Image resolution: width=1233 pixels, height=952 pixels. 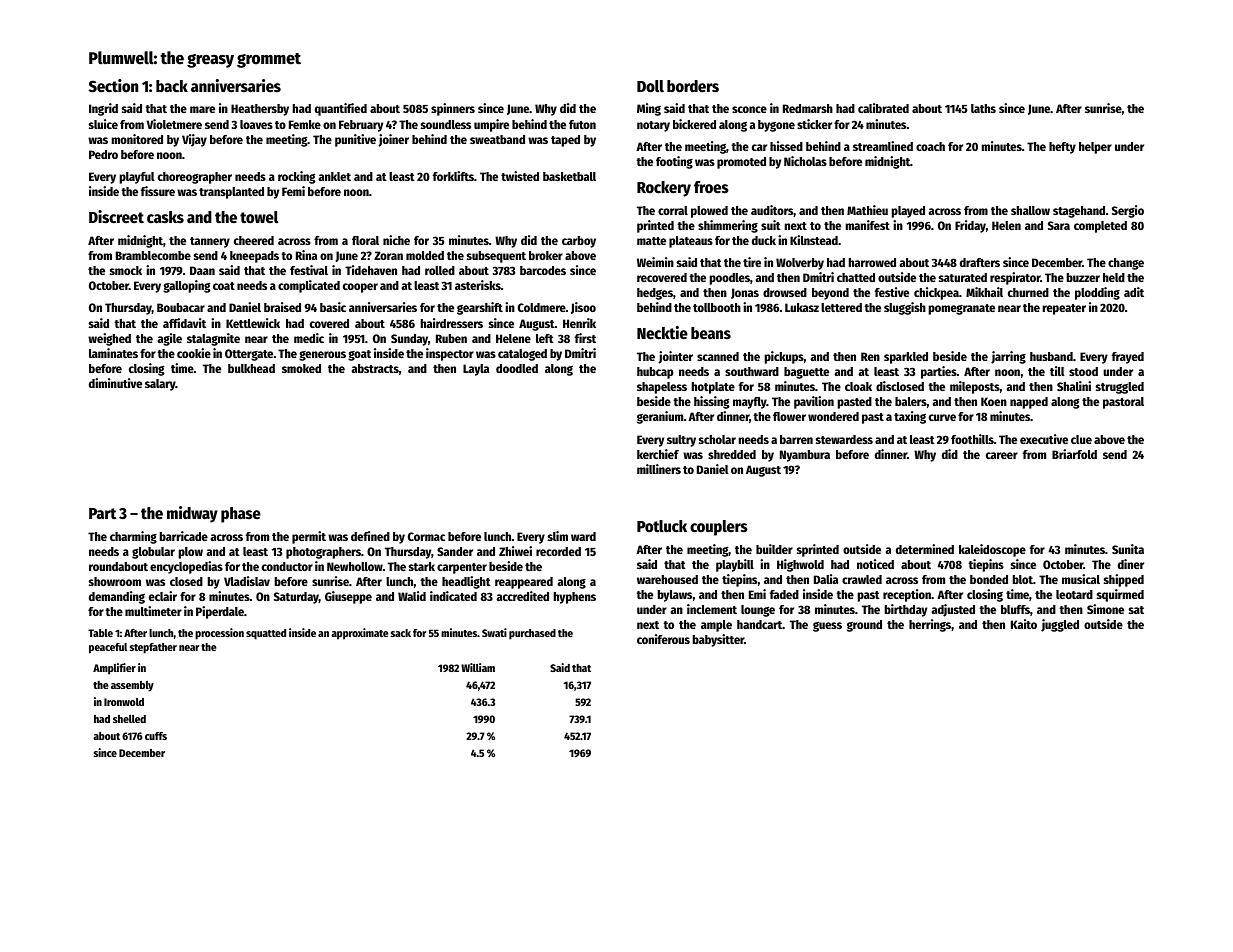 I want to click on calibrated, so click(x=883, y=108).
